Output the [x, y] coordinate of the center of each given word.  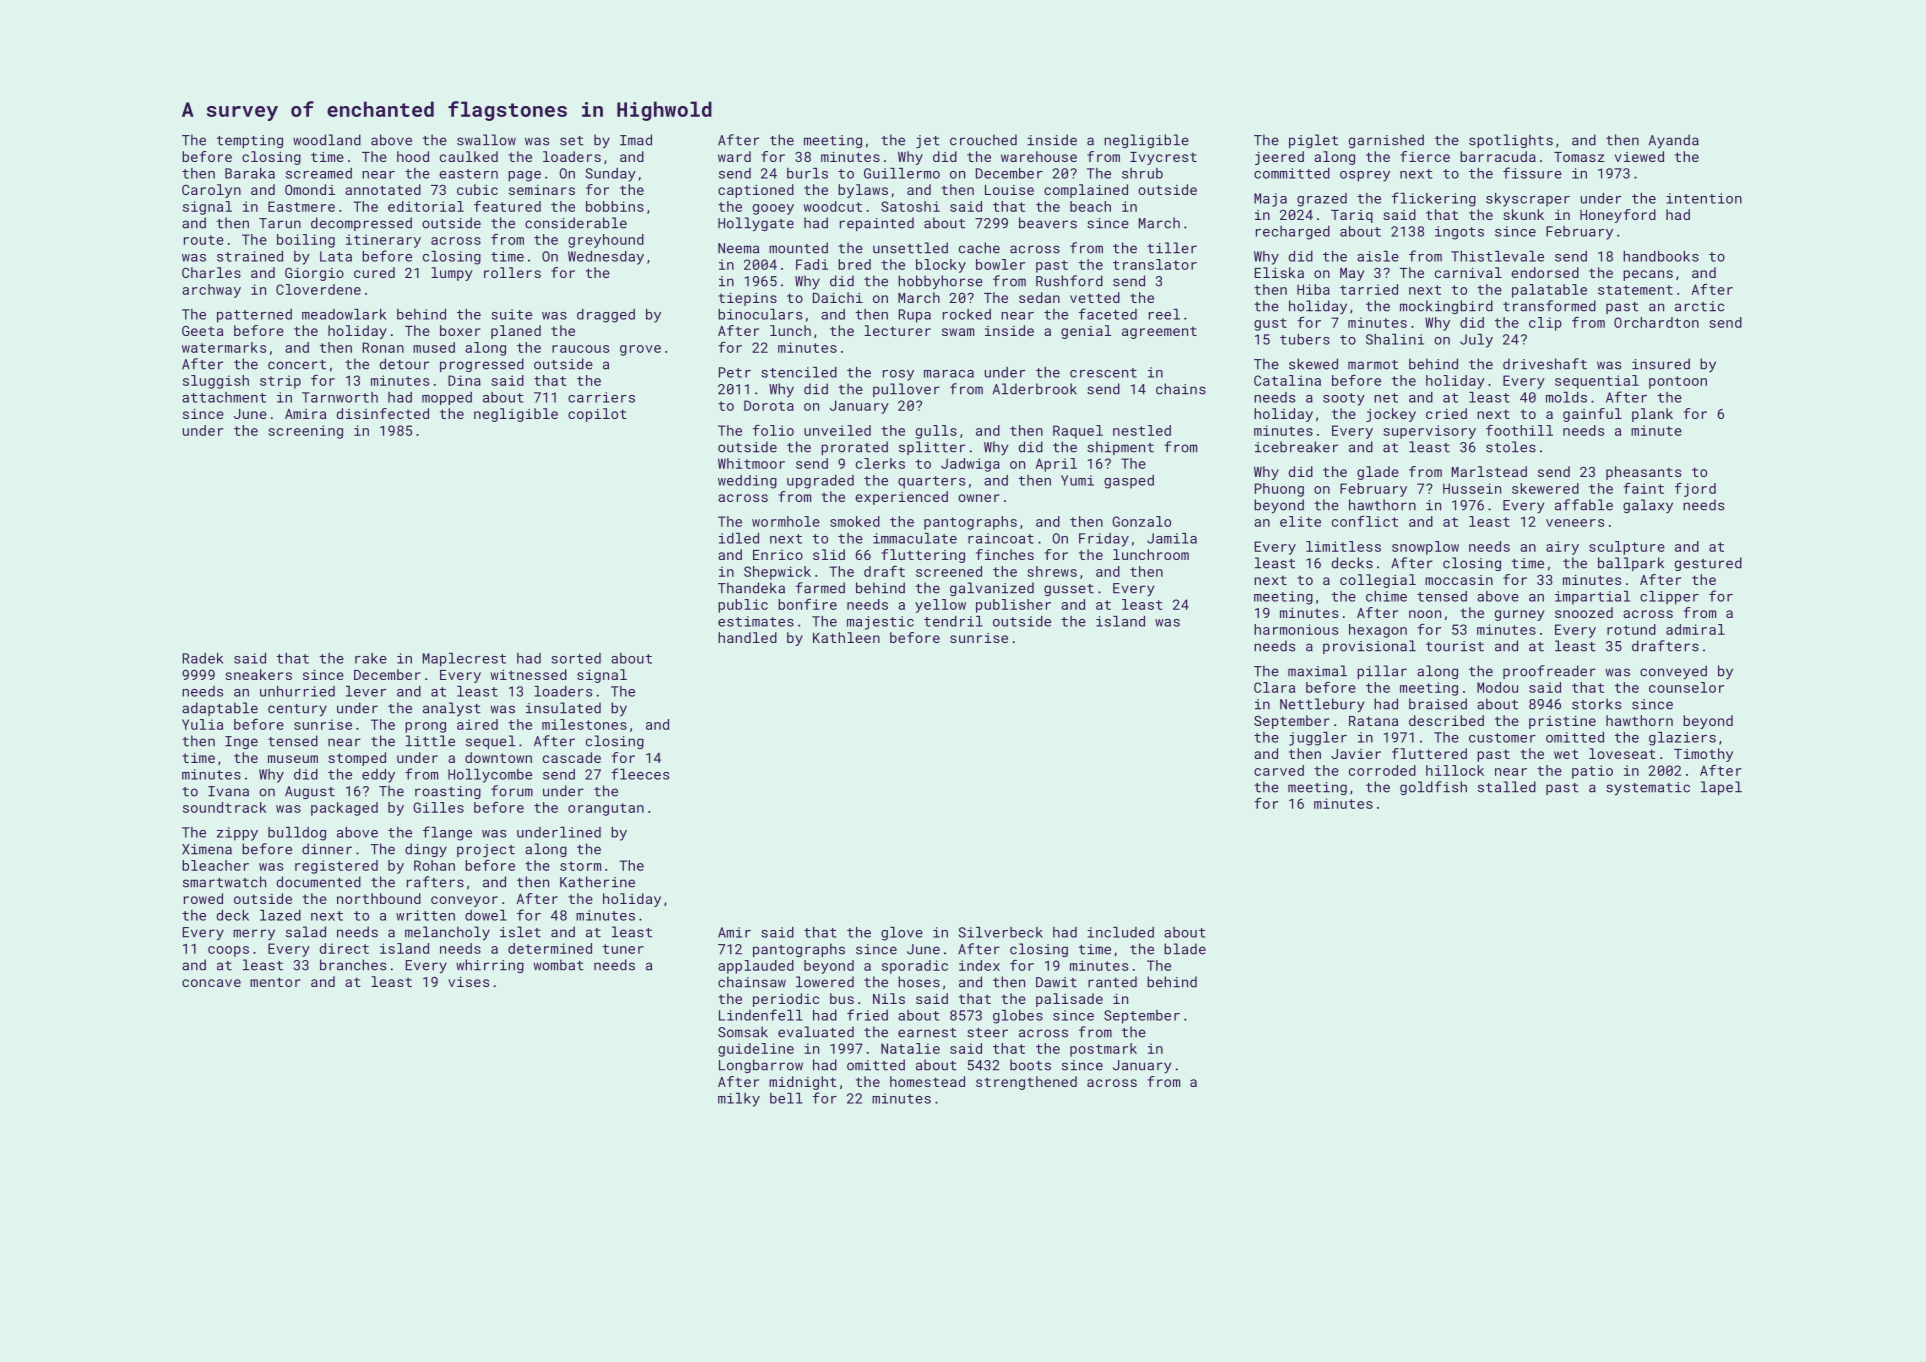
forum [512, 791]
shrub [1142, 173]
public [743, 606]
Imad [636, 140]
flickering [1434, 199]
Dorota [769, 405]
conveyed [1673, 672]
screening [305, 432]
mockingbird [1446, 307]
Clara [1274, 687]
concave [211, 983]
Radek [203, 658]
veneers [1575, 523]
